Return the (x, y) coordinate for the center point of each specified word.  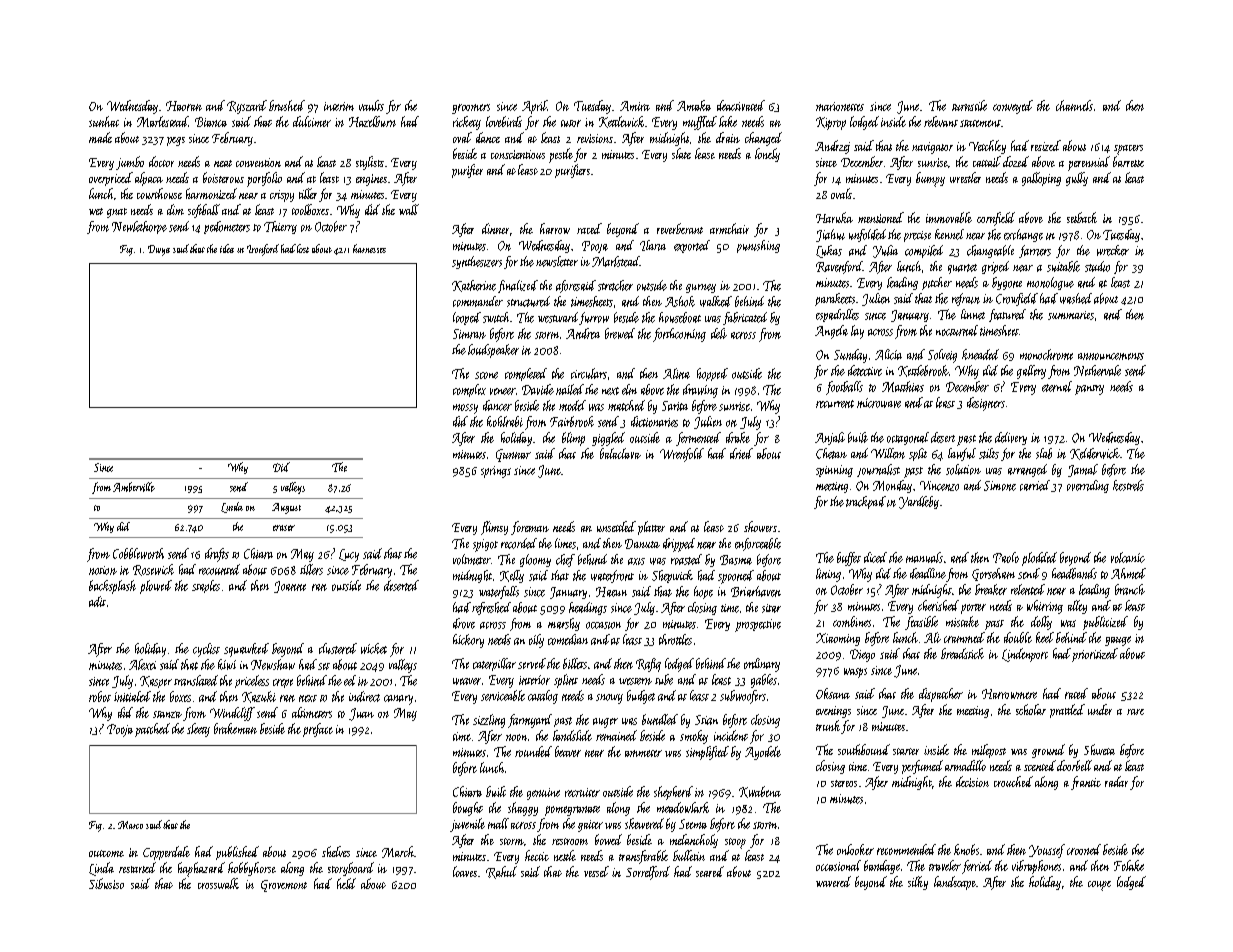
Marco (130, 825)
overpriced (111, 179)
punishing (758, 246)
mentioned (881, 217)
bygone (1007, 283)
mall (498, 823)
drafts (217, 555)
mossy (465, 409)
